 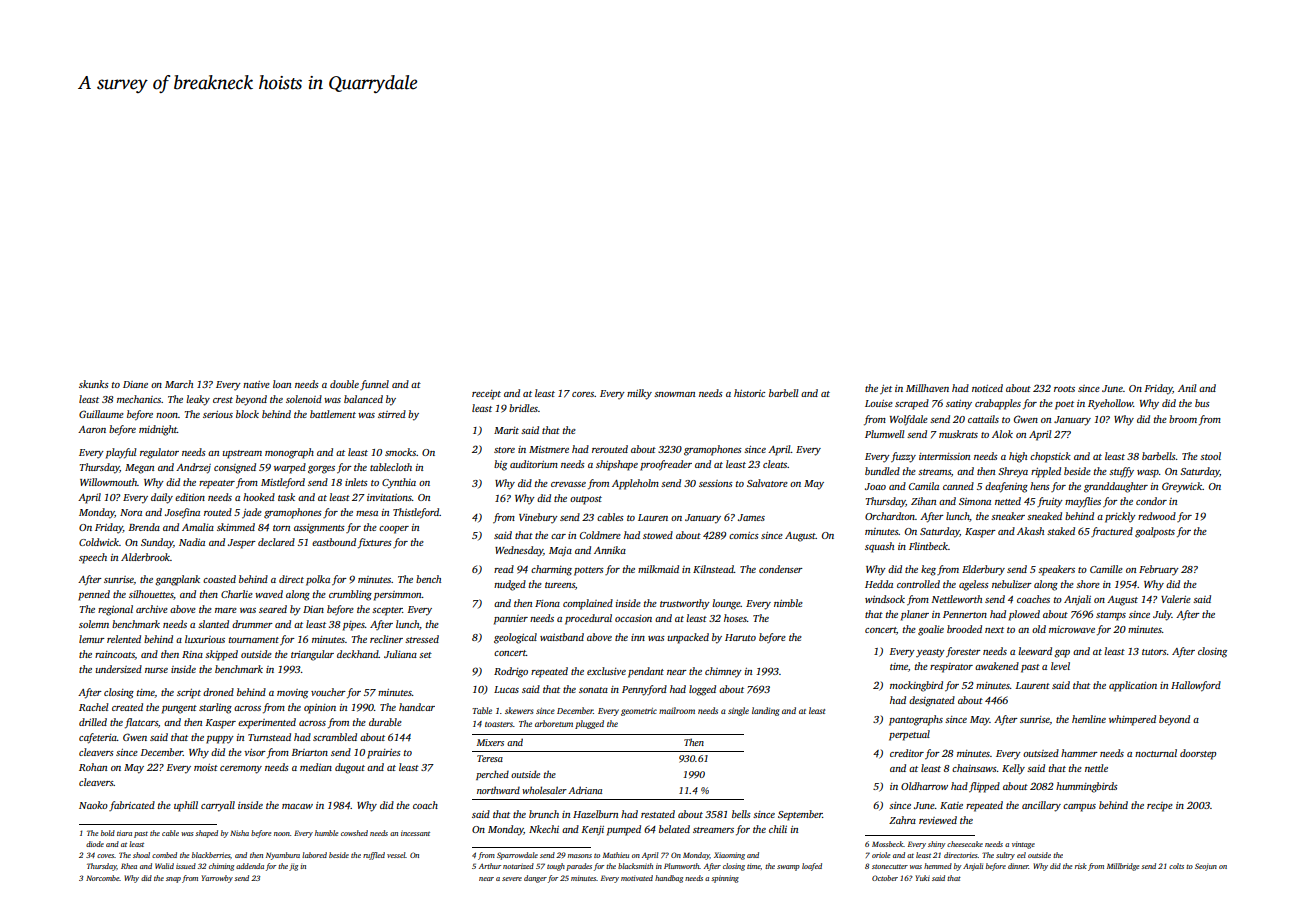 What do you see at coordinates (282, 384) in the screenshot?
I see `loan` at bounding box center [282, 384].
